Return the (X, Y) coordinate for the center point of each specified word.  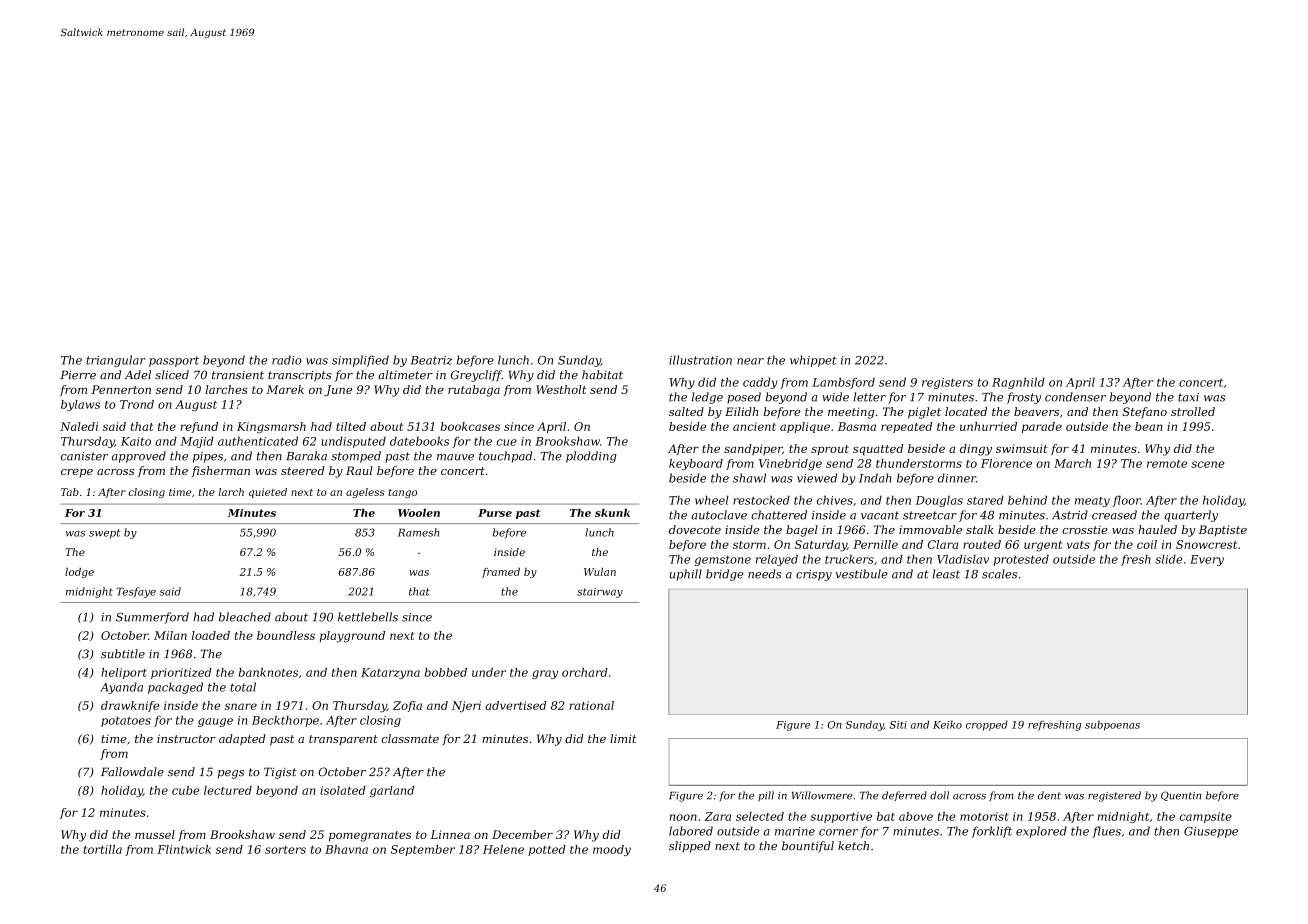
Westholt (561, 389)
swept (104, 534)
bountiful (808, 847)
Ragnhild (1018, 383)
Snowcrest (1206, 544)
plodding (591, 457)
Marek (285, 389)
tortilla (102, 849)
